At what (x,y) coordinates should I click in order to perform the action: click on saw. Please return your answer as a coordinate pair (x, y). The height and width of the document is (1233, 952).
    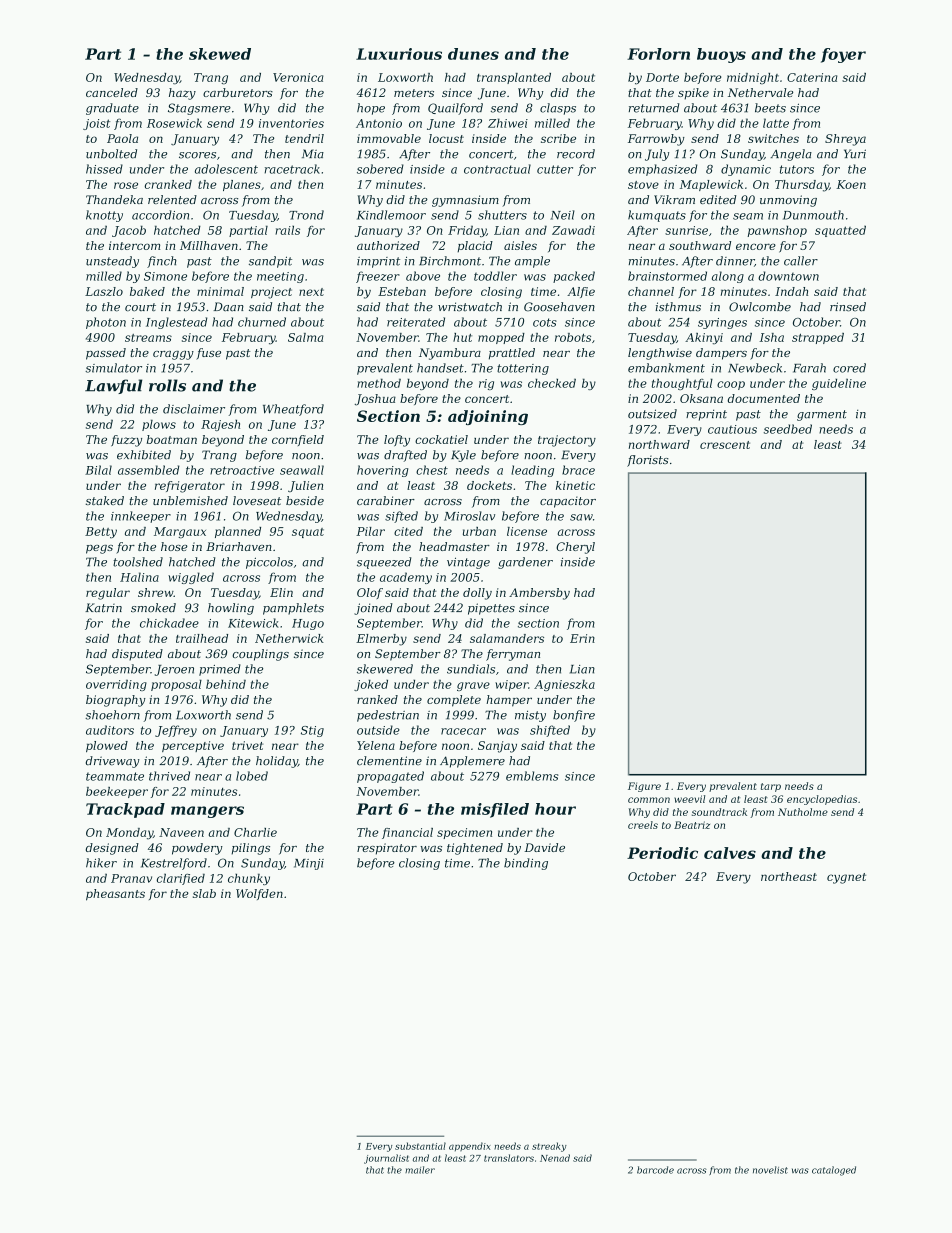
    Looking at the image, I should click on (581, 517).
